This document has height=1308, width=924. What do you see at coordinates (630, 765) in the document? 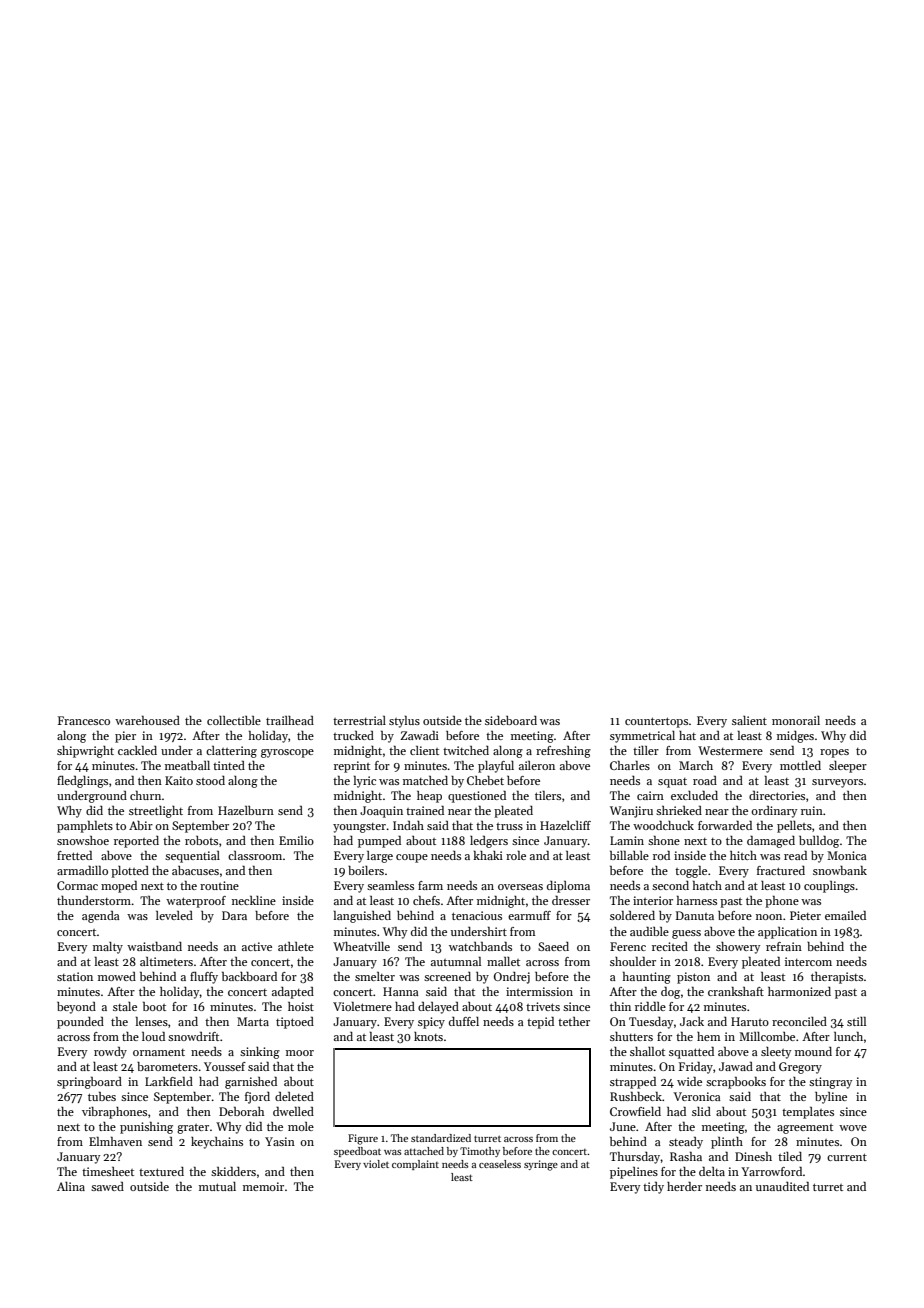
I see `Charles` at bounding box center [630, 765].
